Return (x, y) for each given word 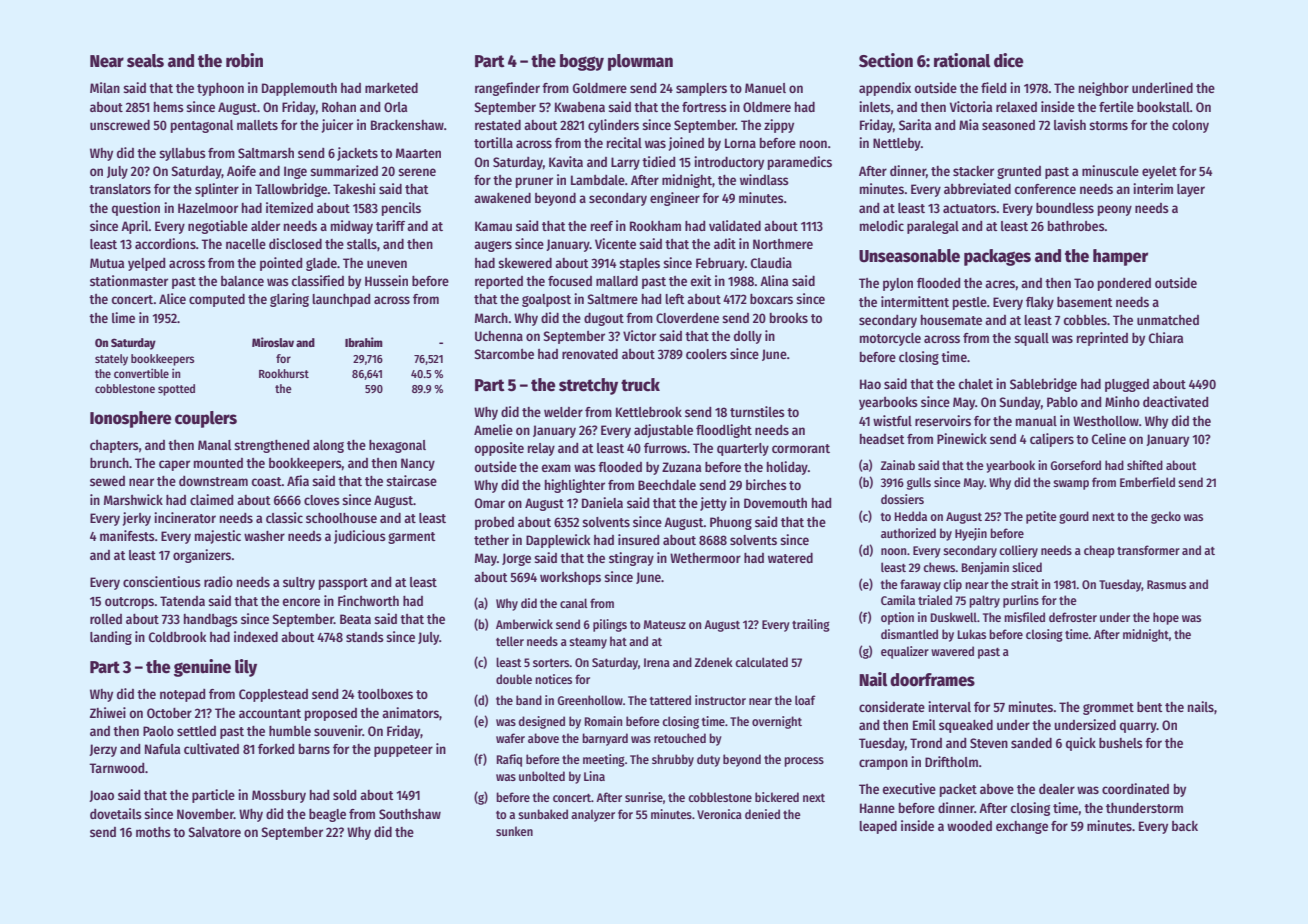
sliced (1027, 567)
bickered (777, 797)
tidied (658, 161)
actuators (969, 208)
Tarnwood (116, 768)
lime (123, 317)
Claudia (771, 262)
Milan (105, 87)
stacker (973, 171)
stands (365, 637)
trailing (811, 625)
